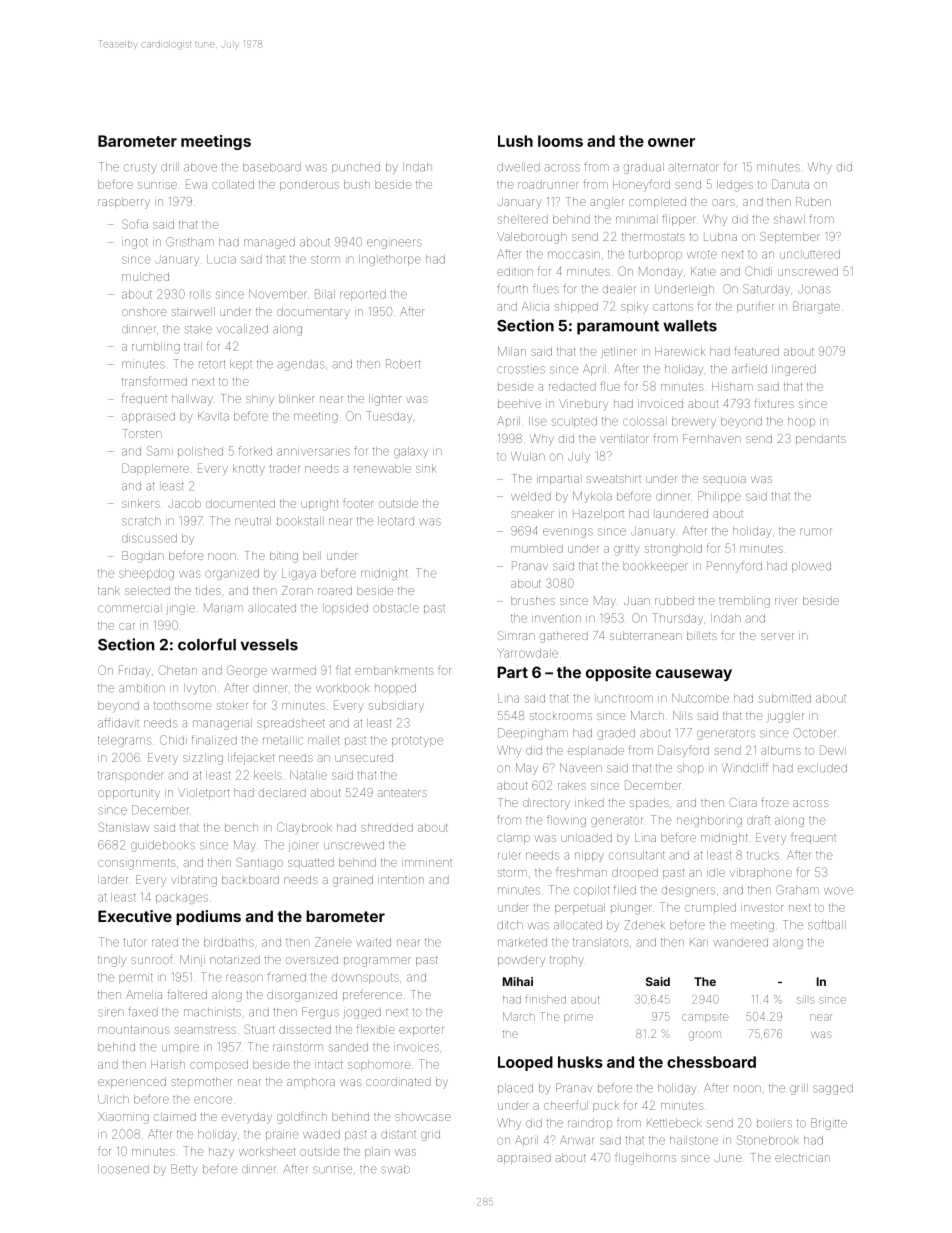 Image resolution: width=952 pixels, height=1233 pixels. What do you see at coordinates (287, 977) in the document?
I see `framed` at bounding box center [287, 977].
